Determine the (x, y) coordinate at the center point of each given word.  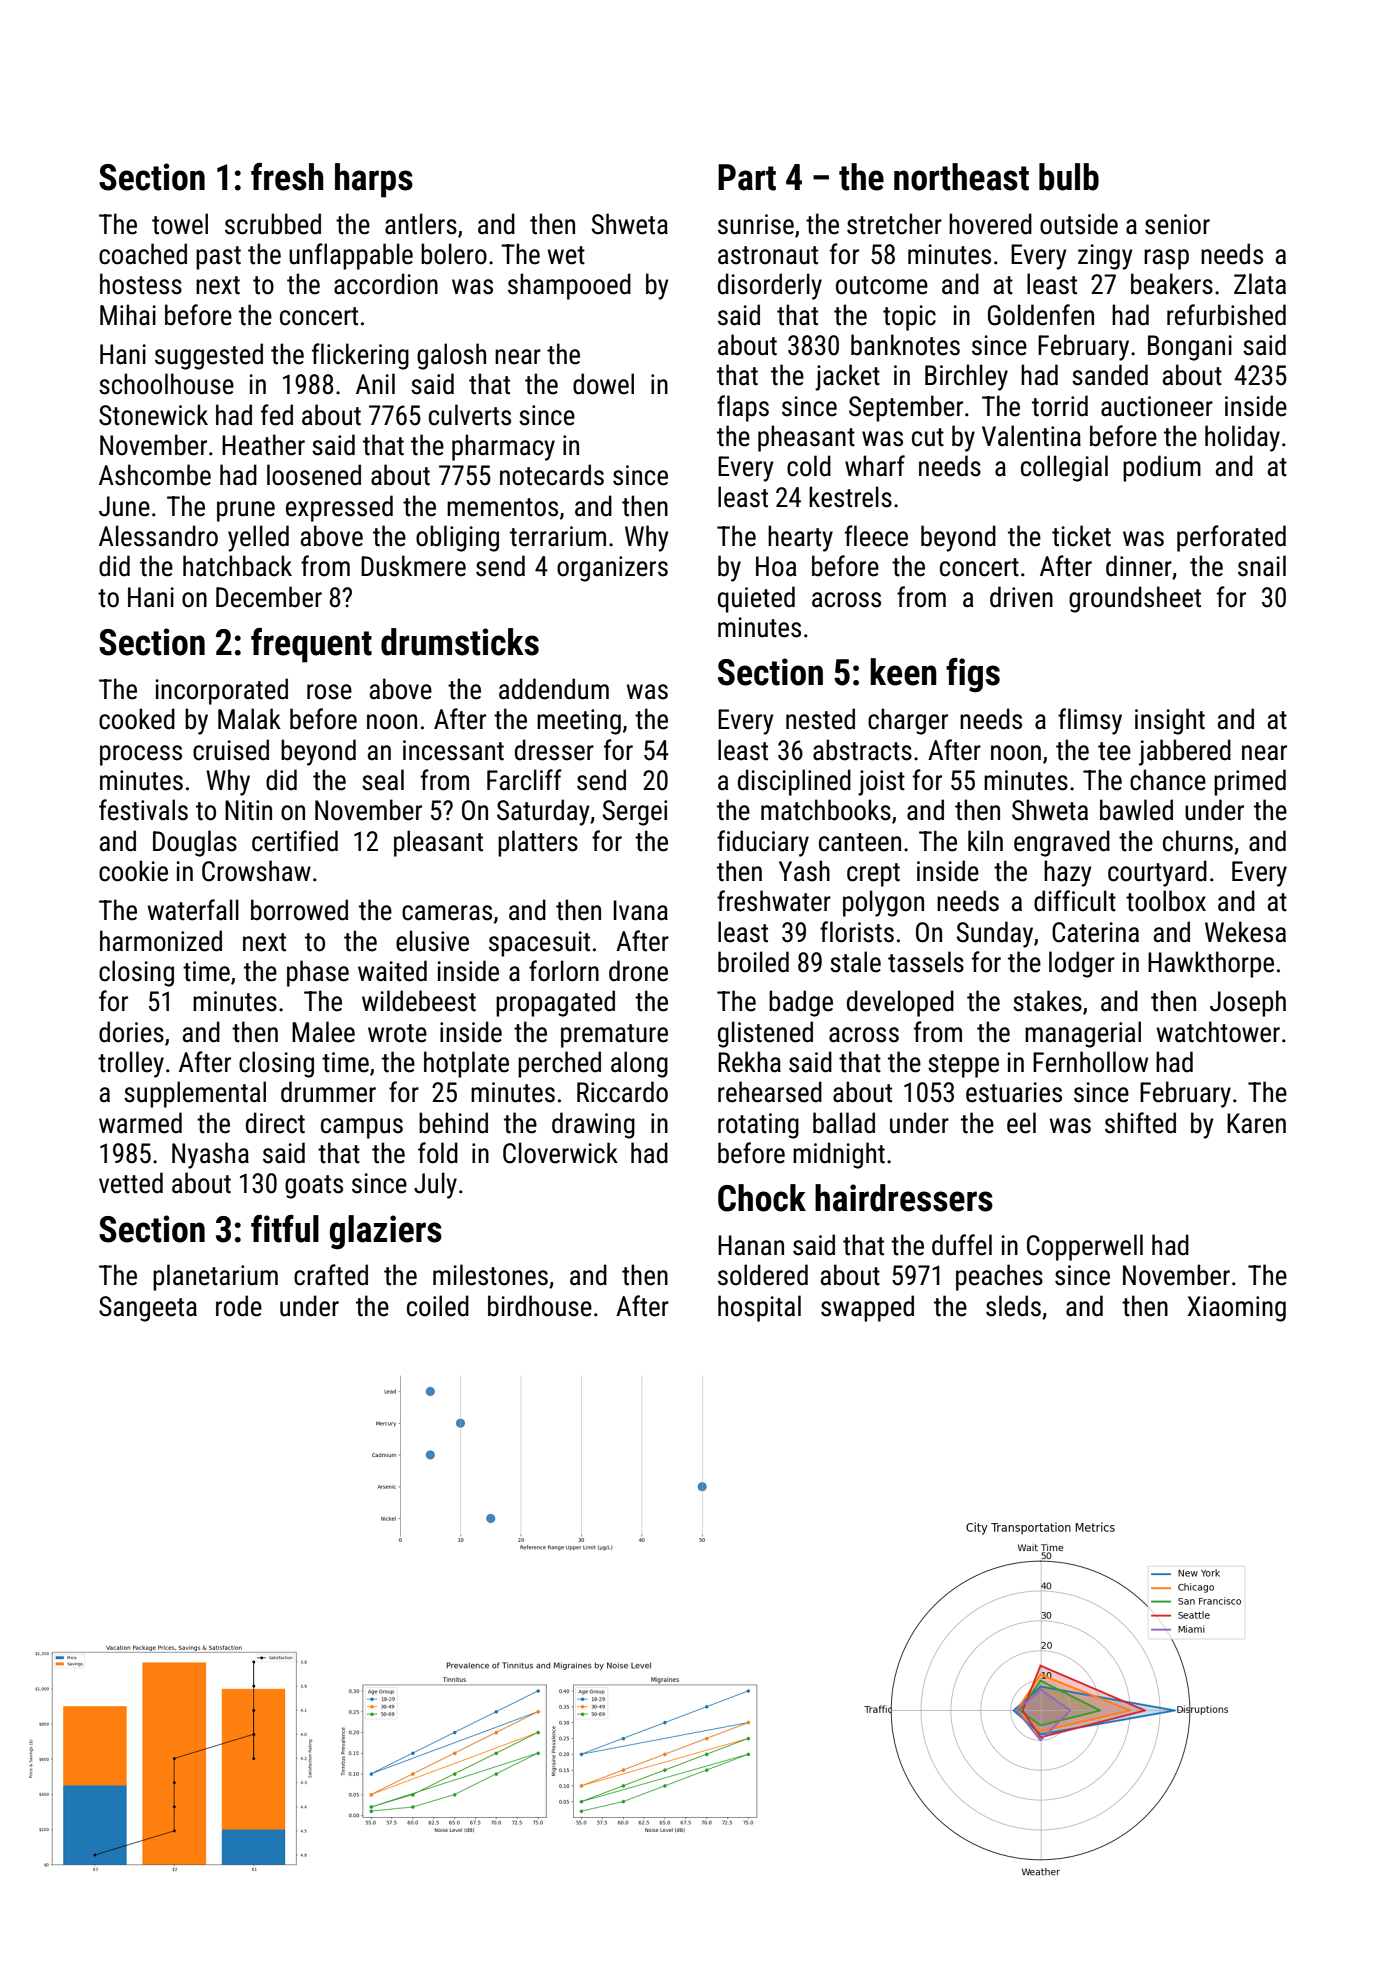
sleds (1013, 1306)
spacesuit (539, 944)
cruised (231, 750)
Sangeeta (148, 1309)
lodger (1082, 964)
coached (143, 254)
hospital (759, 1308)
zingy (1105, 257)
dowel (603, 384)
